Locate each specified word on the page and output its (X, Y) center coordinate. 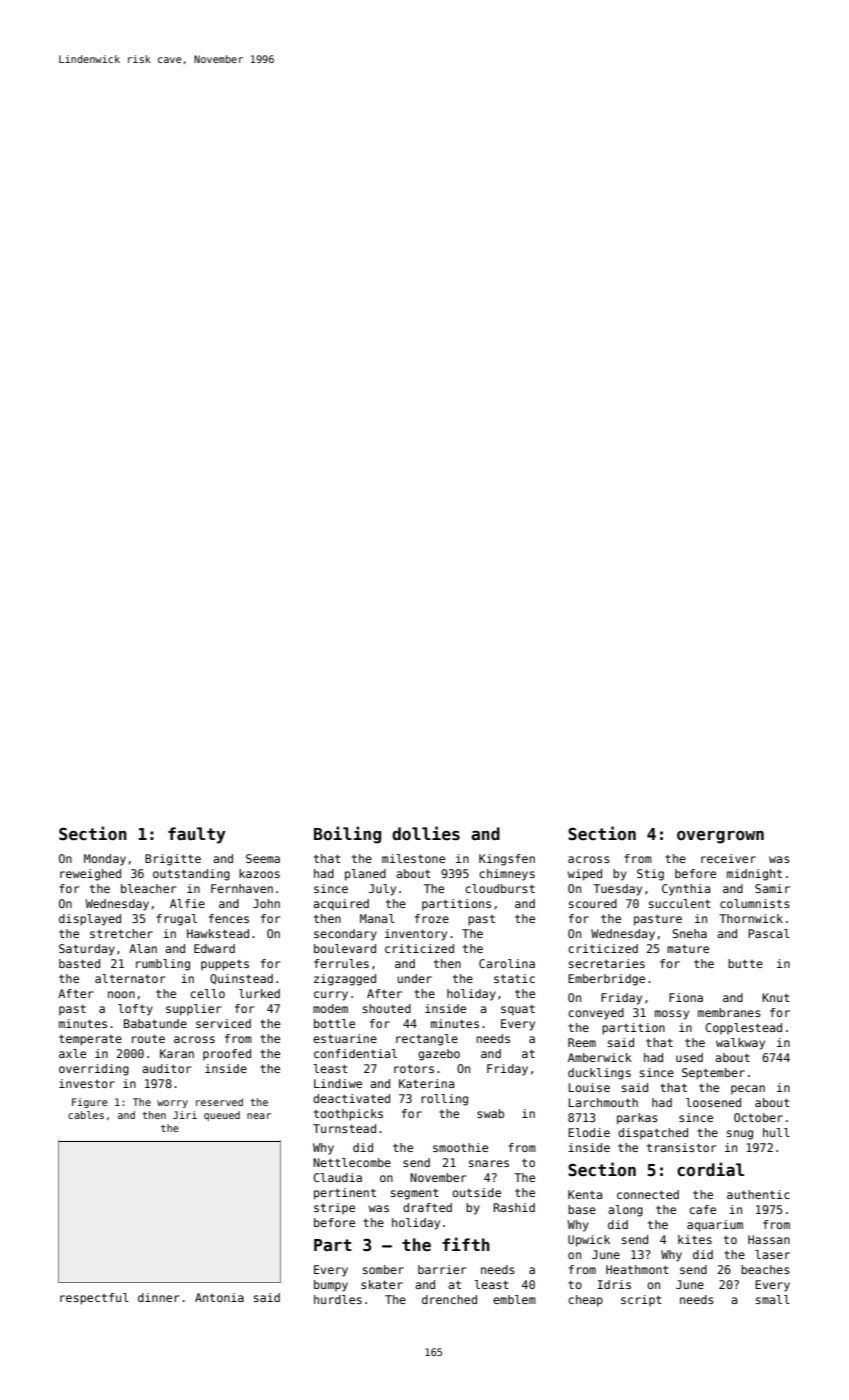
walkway (740, 1044)
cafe (702, 1209)
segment (415, 1194)
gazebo (439, 1055)
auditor (167, 1068)
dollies (426, 833)
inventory (416, 935)
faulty (197, 835)
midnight (754, 875)
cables (86, 1115)
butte (745, 963)
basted (79, 963)
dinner (159, 1297)
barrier (442, 1269)
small (773, 1299)
